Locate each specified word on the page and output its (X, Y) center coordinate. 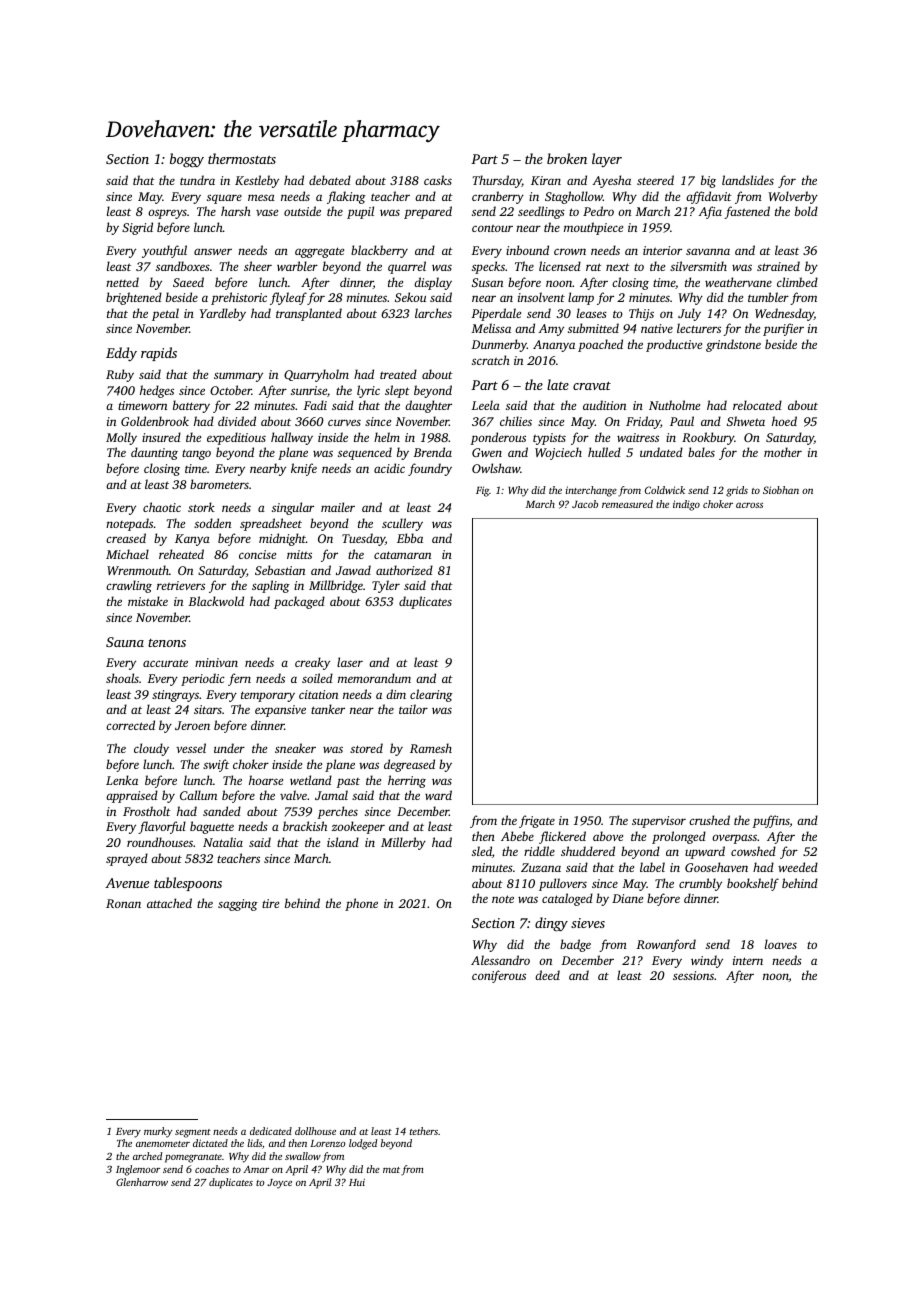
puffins (771, 821)
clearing (431, 695)
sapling (271, 586)
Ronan (123, 903)
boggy (187, 160)
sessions (693, 975)
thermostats (242, 158)
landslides (748, 180)
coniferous (499, 976)
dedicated (271, 1131)
